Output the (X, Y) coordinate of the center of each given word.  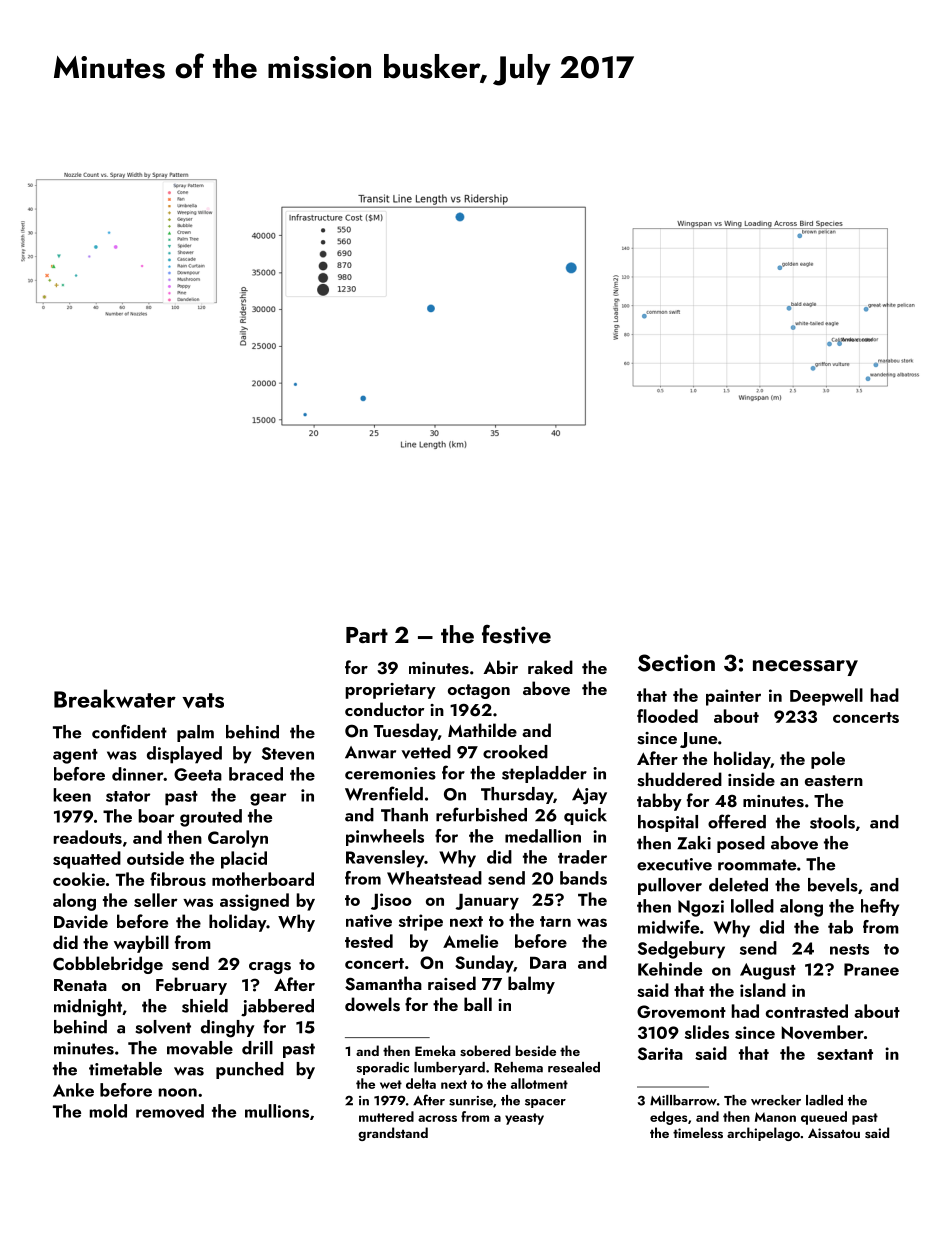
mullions (277, 1111)
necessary (805, 668)
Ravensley (385, 859)
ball (478, 1004)
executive (674, 864)
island (763, 990)
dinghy (228, 1029)
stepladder (544, 774)
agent (75, 756)
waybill (141, 944)
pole (828, 760)
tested (369, 941)
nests (849, 949)
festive (516, 634)
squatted (87, 860)
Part (367, 635)
